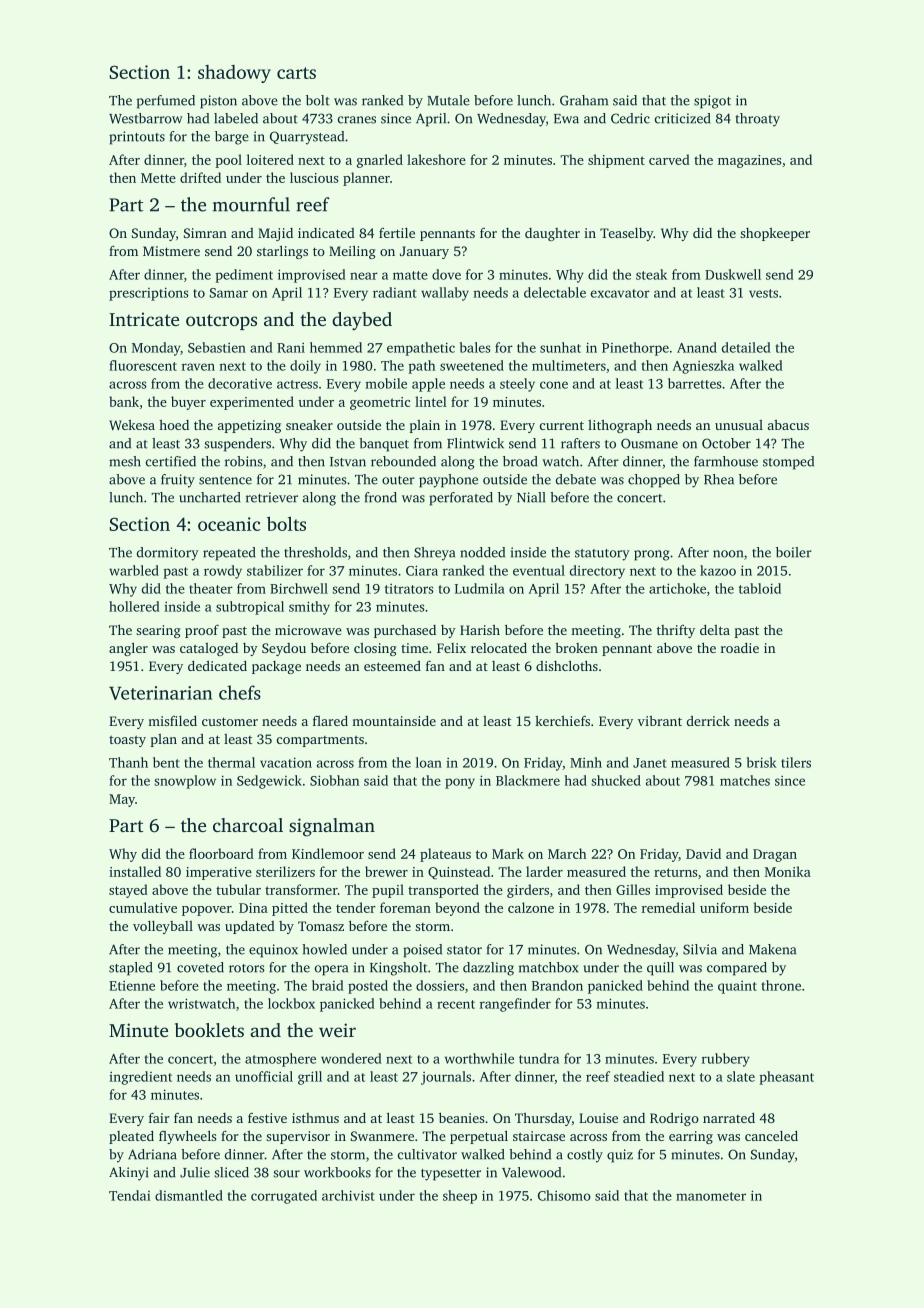  I want to click on corrugated, so click(284, 1197).
